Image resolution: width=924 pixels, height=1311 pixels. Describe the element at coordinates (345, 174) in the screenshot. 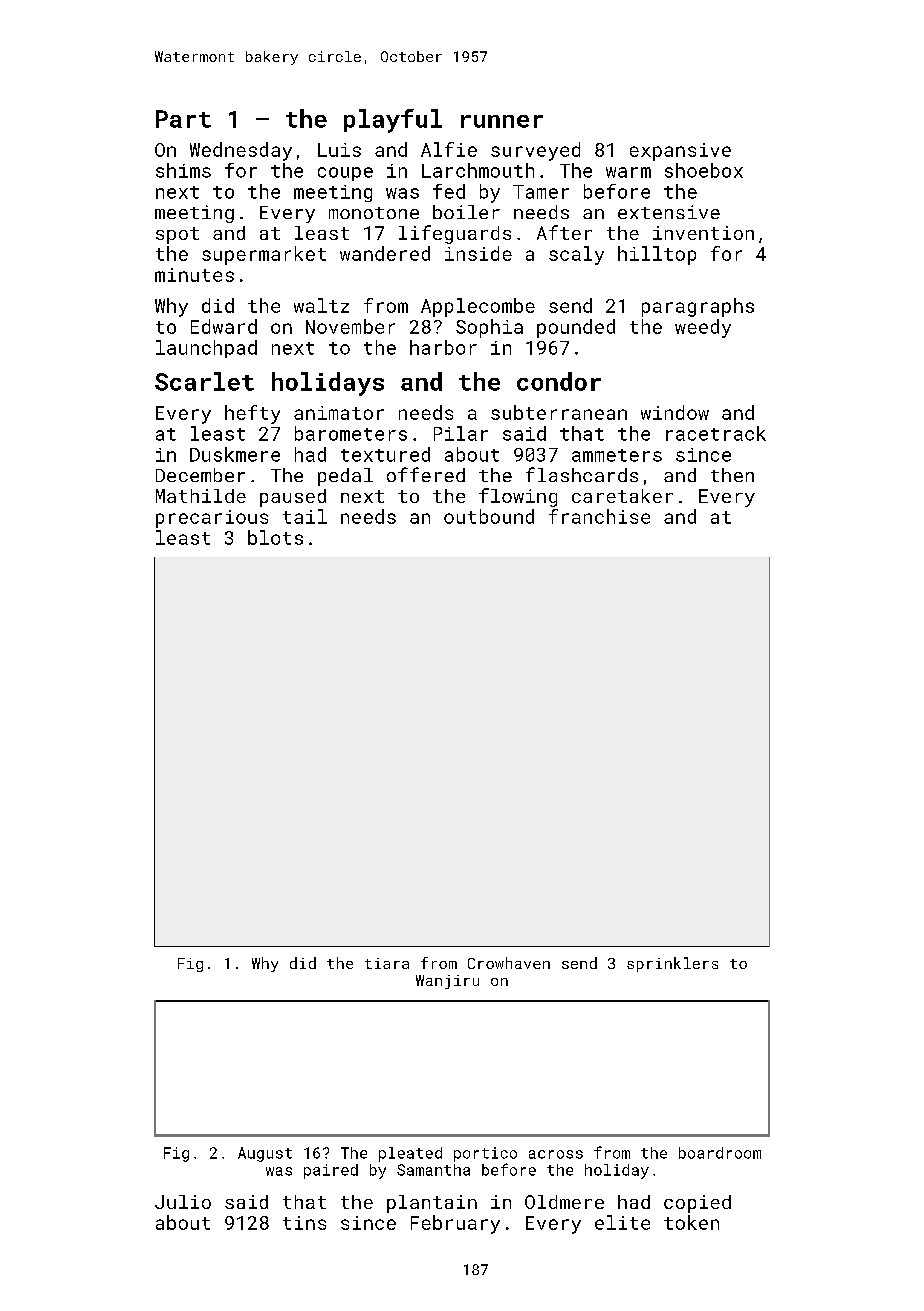

I see `coupe` at that location.
